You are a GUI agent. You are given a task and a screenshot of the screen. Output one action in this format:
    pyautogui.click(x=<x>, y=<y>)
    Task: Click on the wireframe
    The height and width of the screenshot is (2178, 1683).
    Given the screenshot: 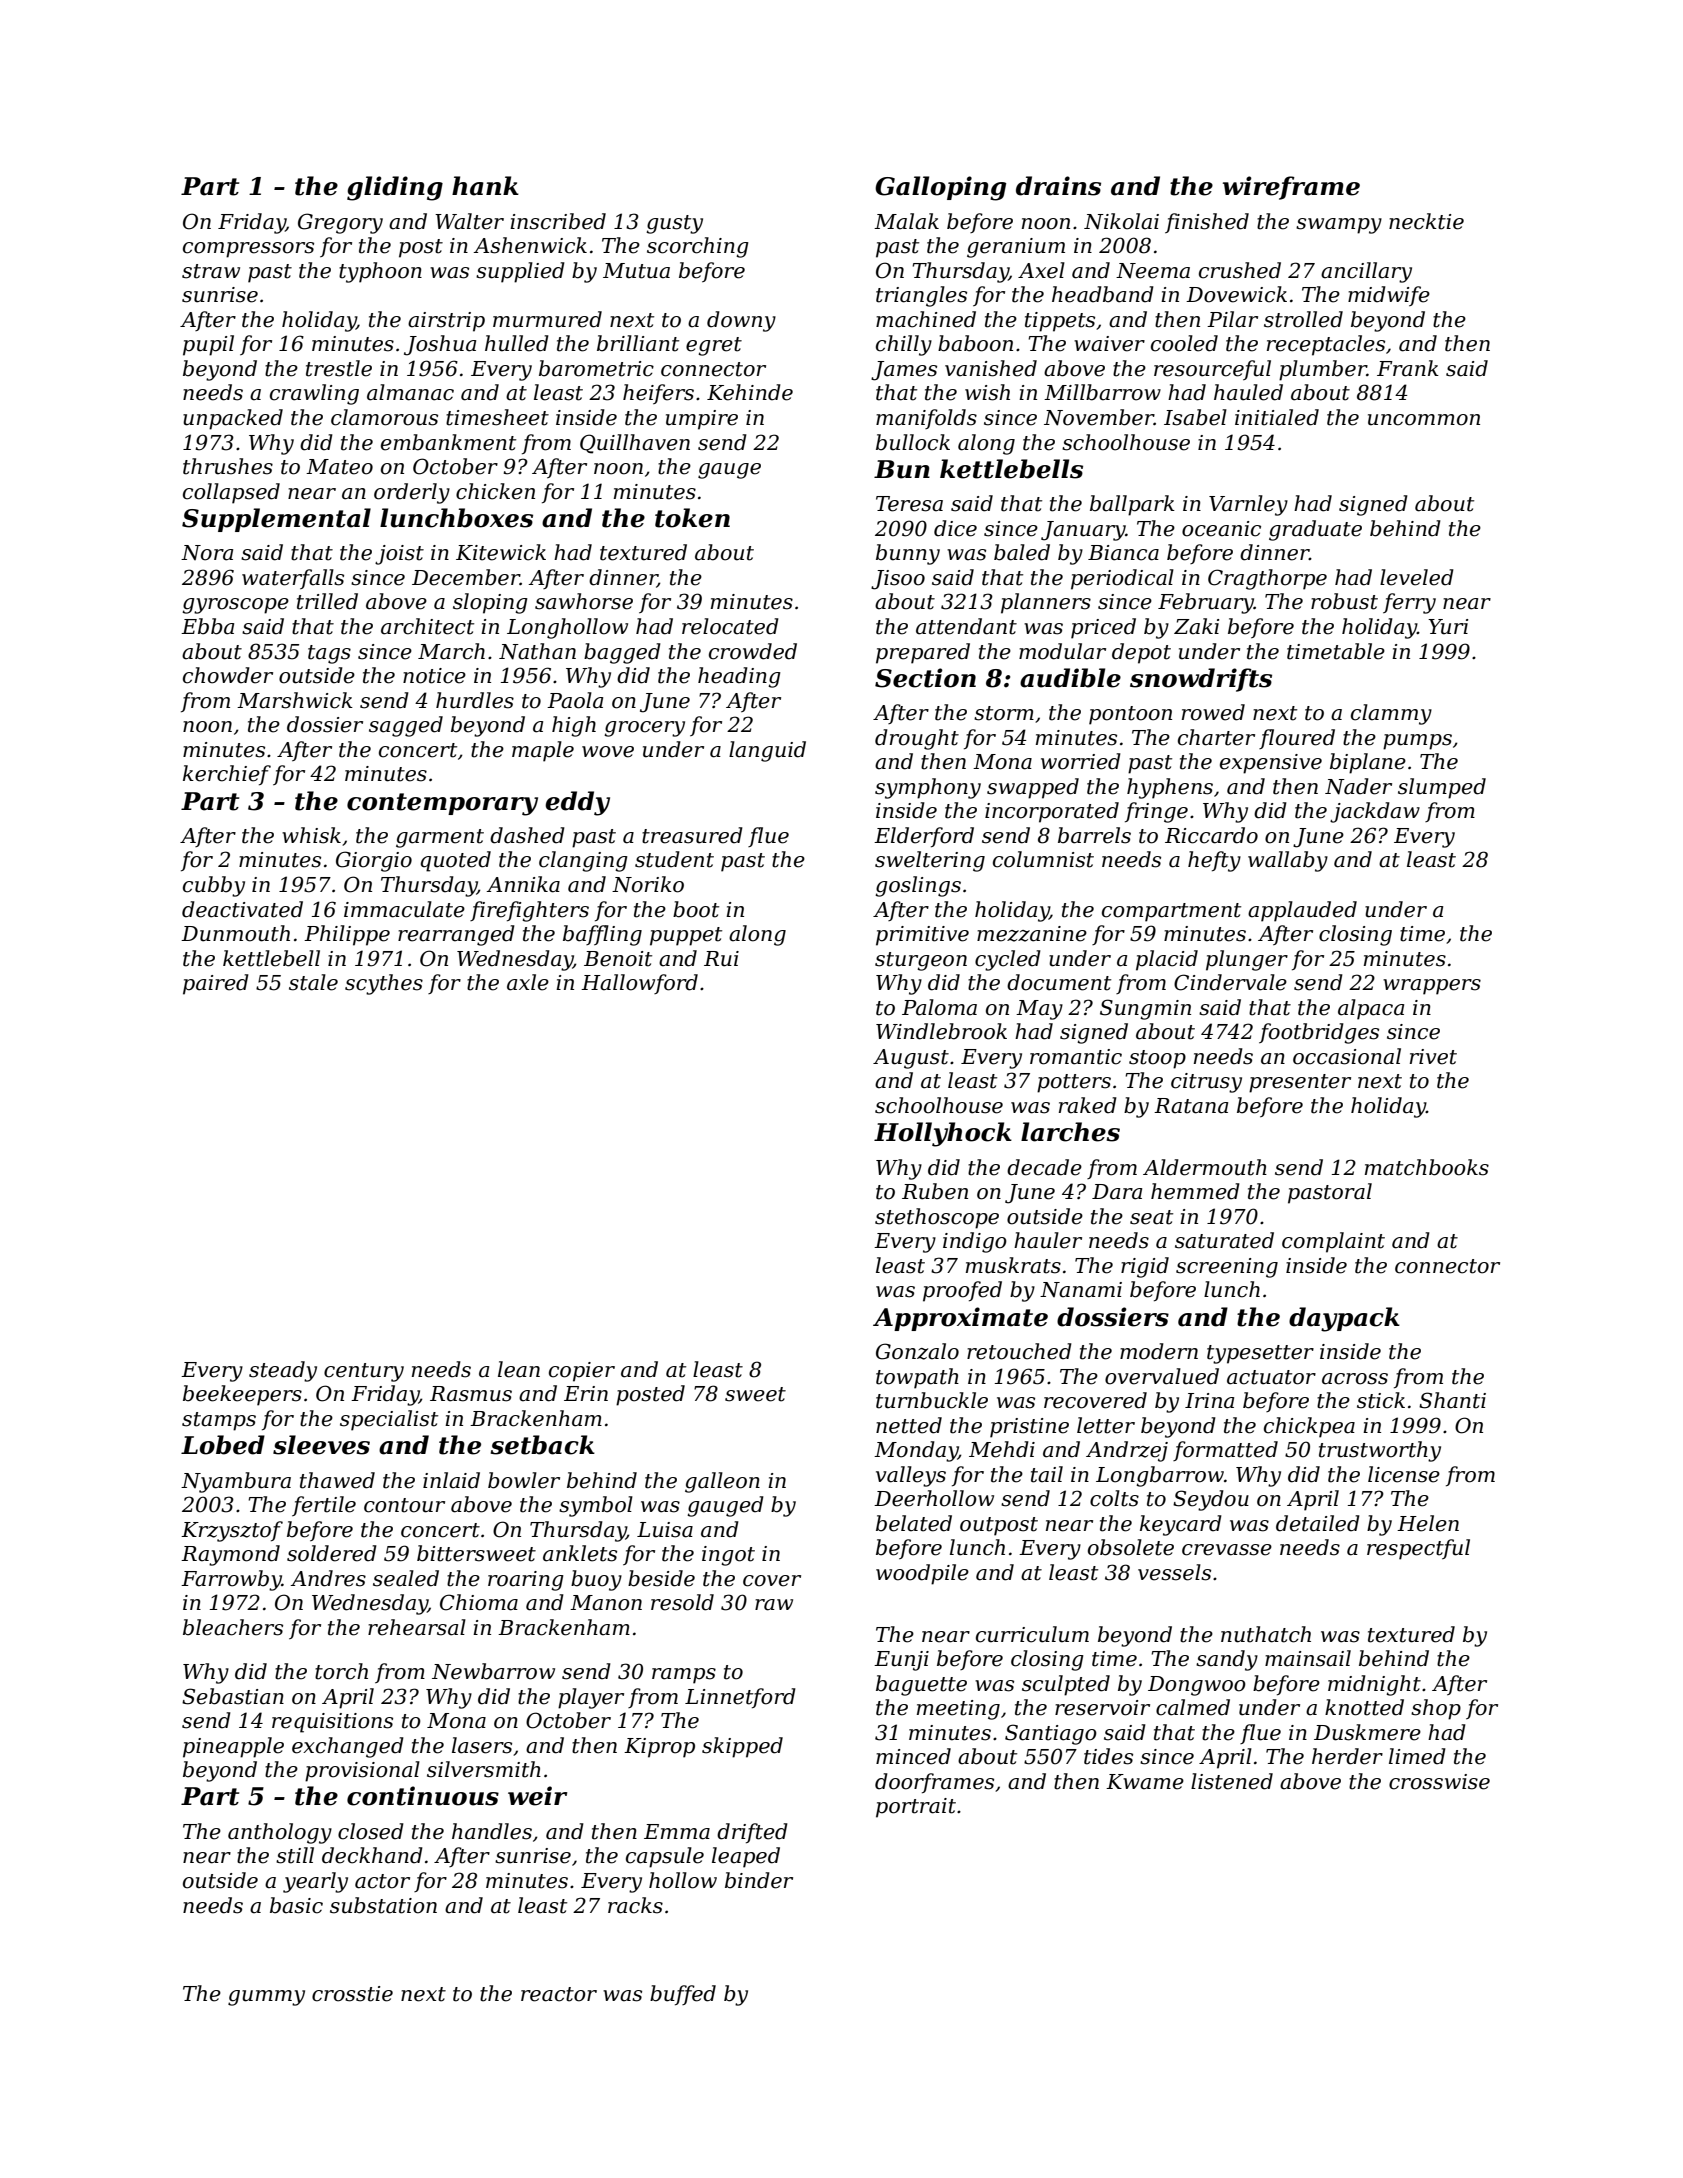 What is the action you would take?
    pyautogui.click(x=1291, y=188)
